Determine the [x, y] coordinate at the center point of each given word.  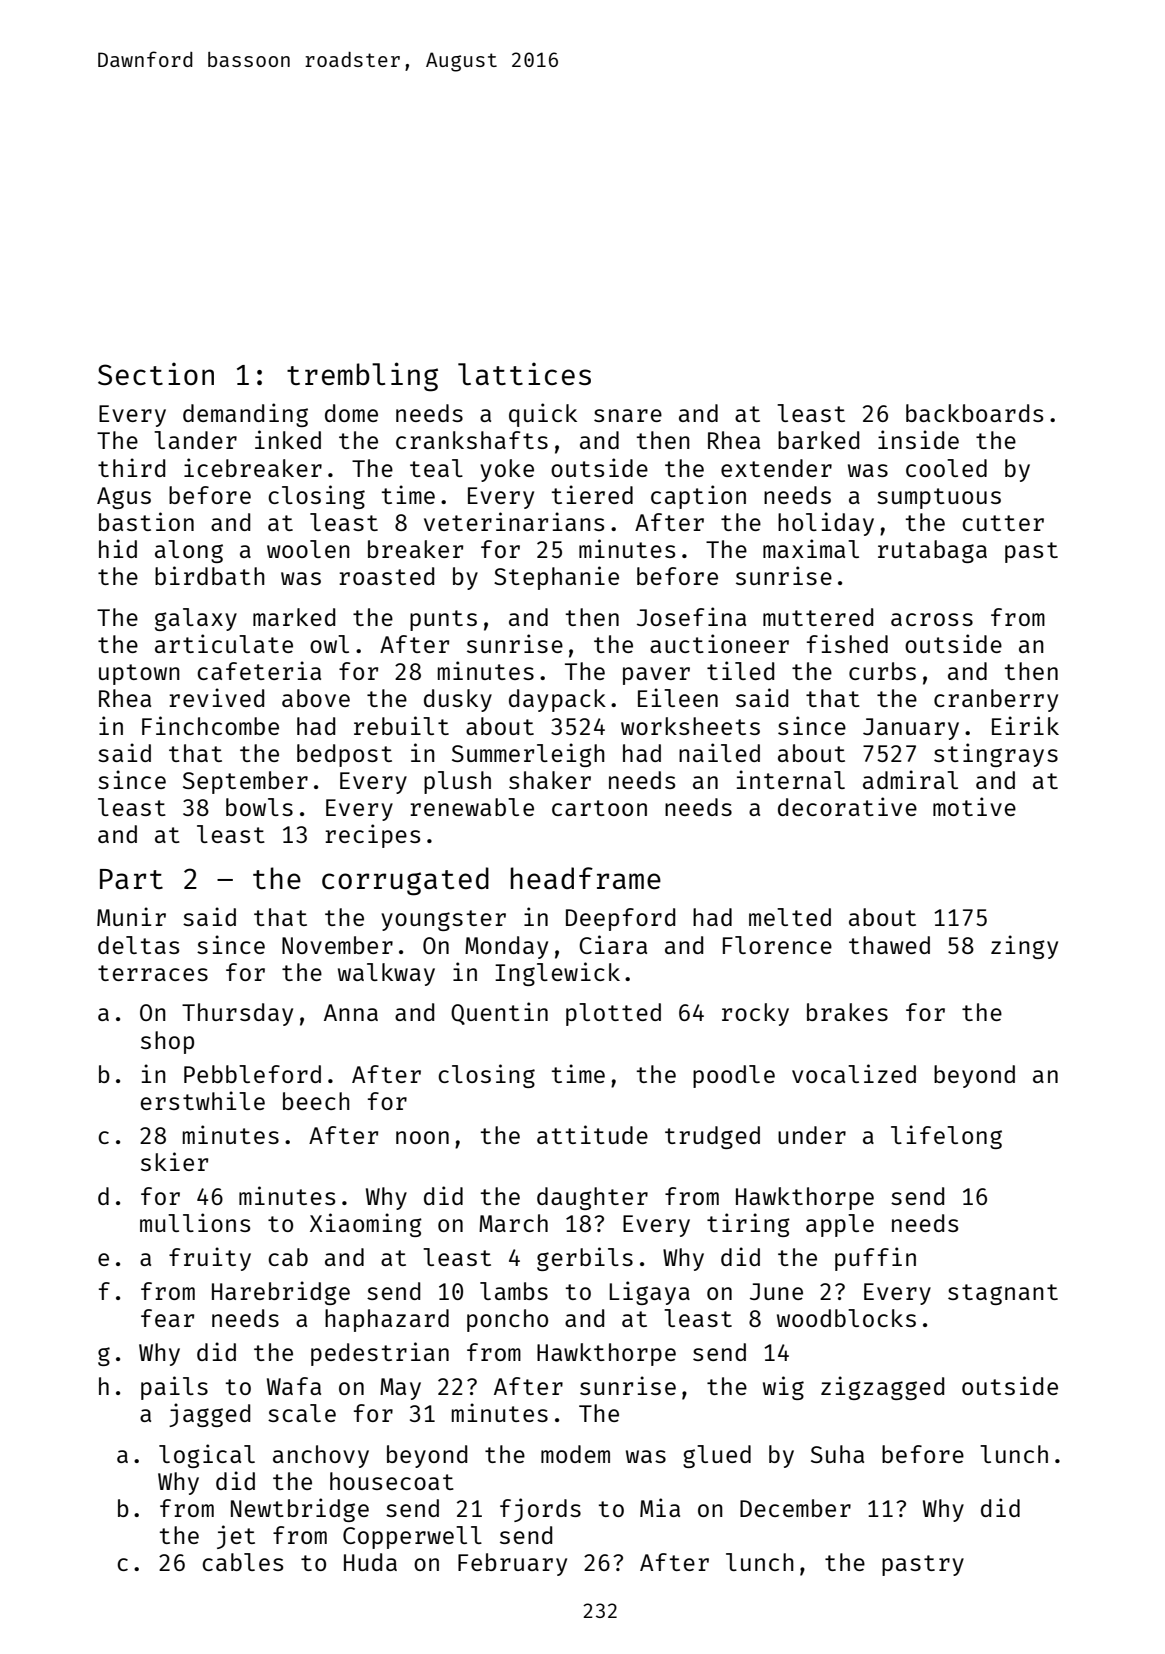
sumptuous [939, 498]
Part [131, 879]
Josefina [691, 616]
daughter [592, 1198]
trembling [362, 377]
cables [242, 1562]
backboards [974, 413]
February [512, 1564]
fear [167, 1318]
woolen [308, 549]
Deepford [620, 919]
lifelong [946, 1137]
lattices [524, 373]
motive [974, 806]
